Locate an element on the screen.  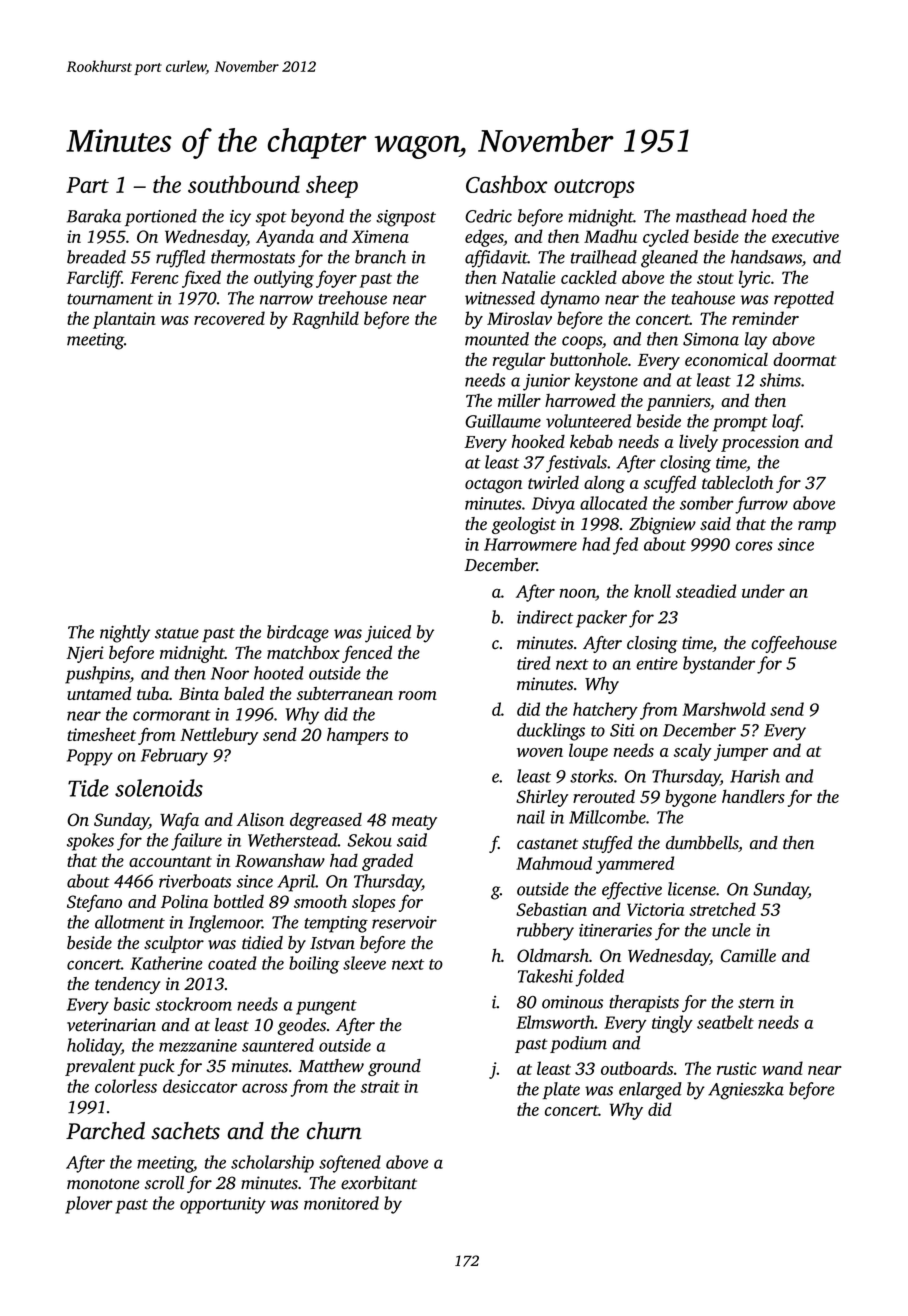
statue is located at coordinates (177, 633).
